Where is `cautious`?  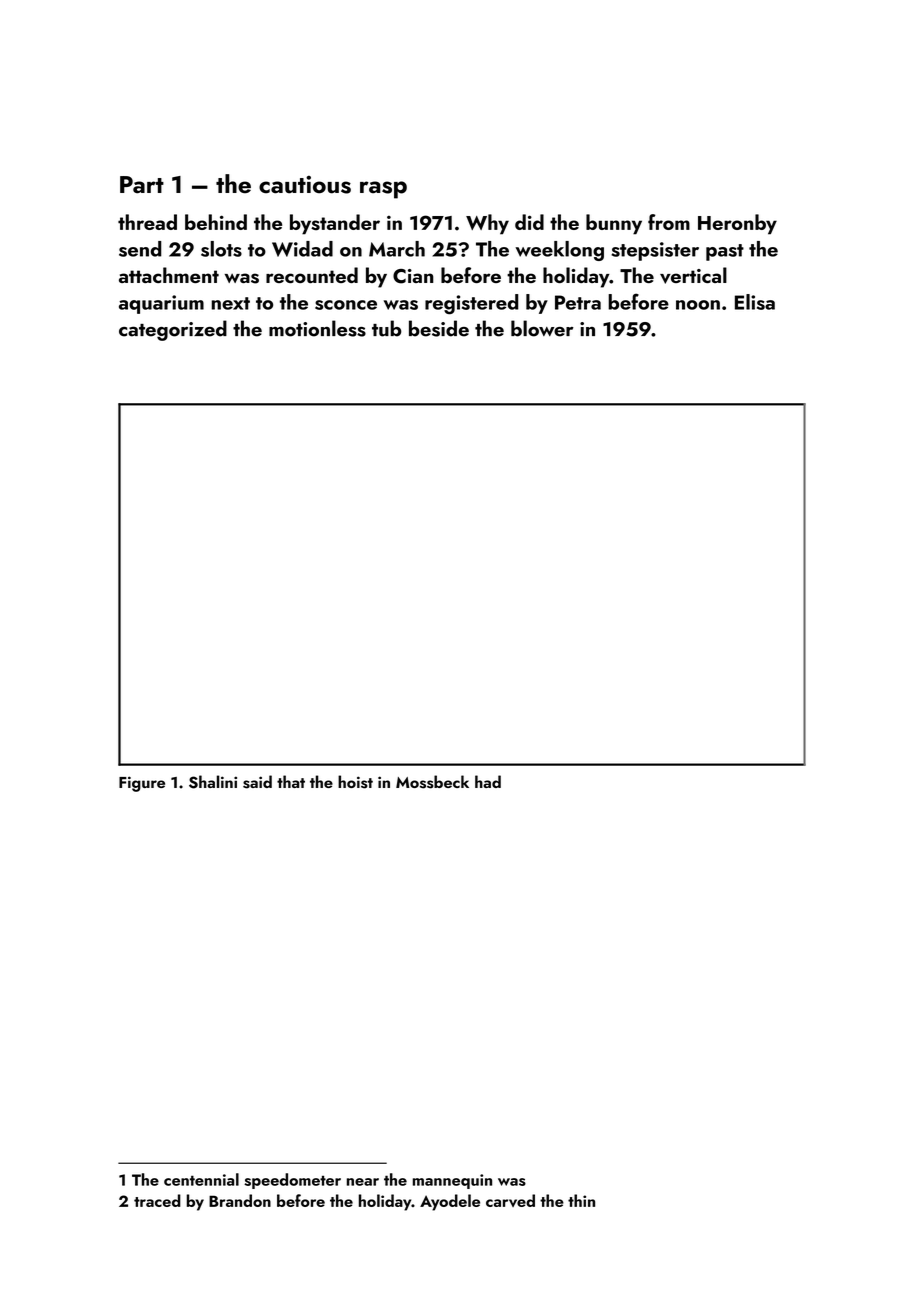 cautious is located at coordinates (305, 184).
